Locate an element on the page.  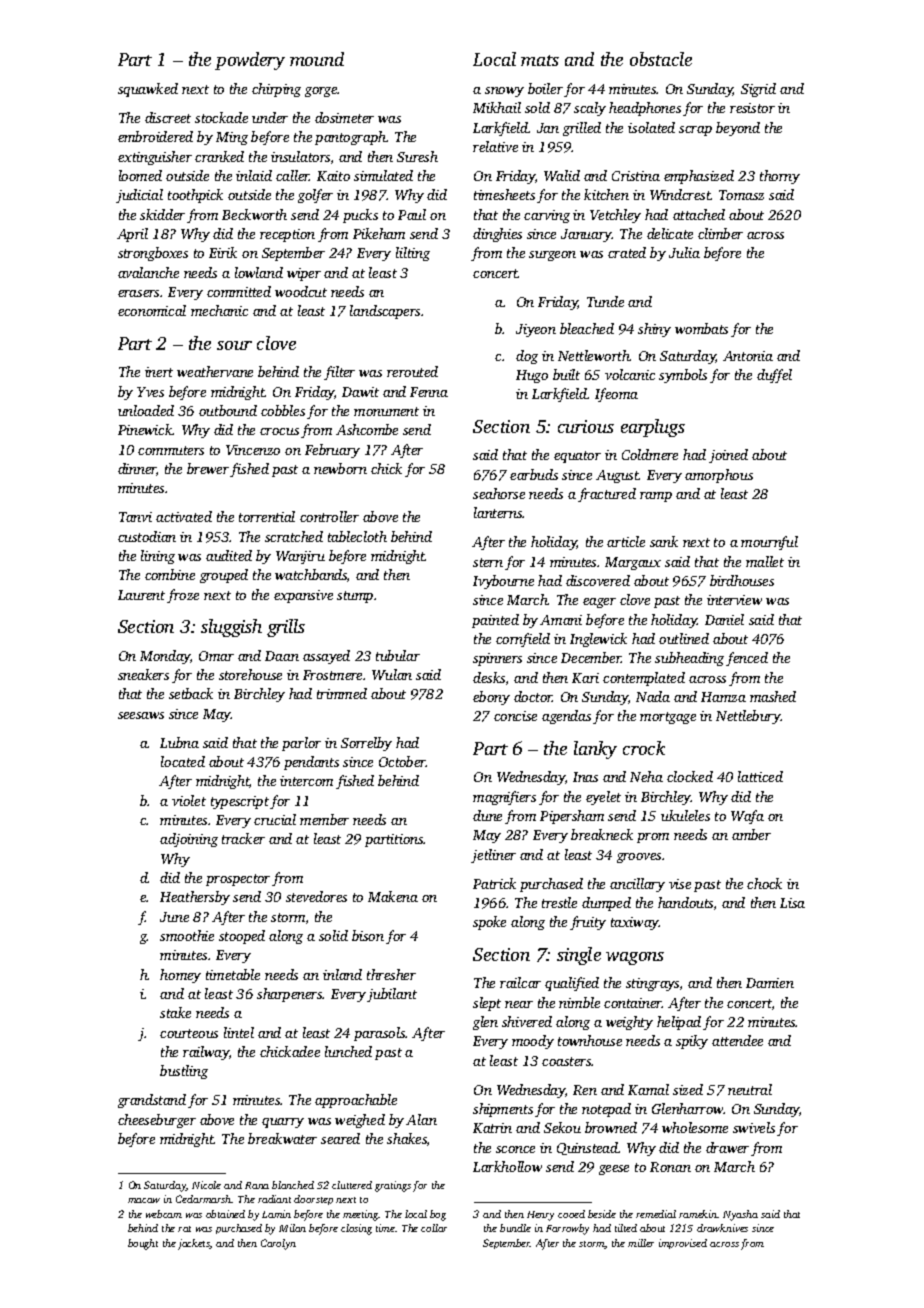
trimmed is located at coordinates (342, 693).
